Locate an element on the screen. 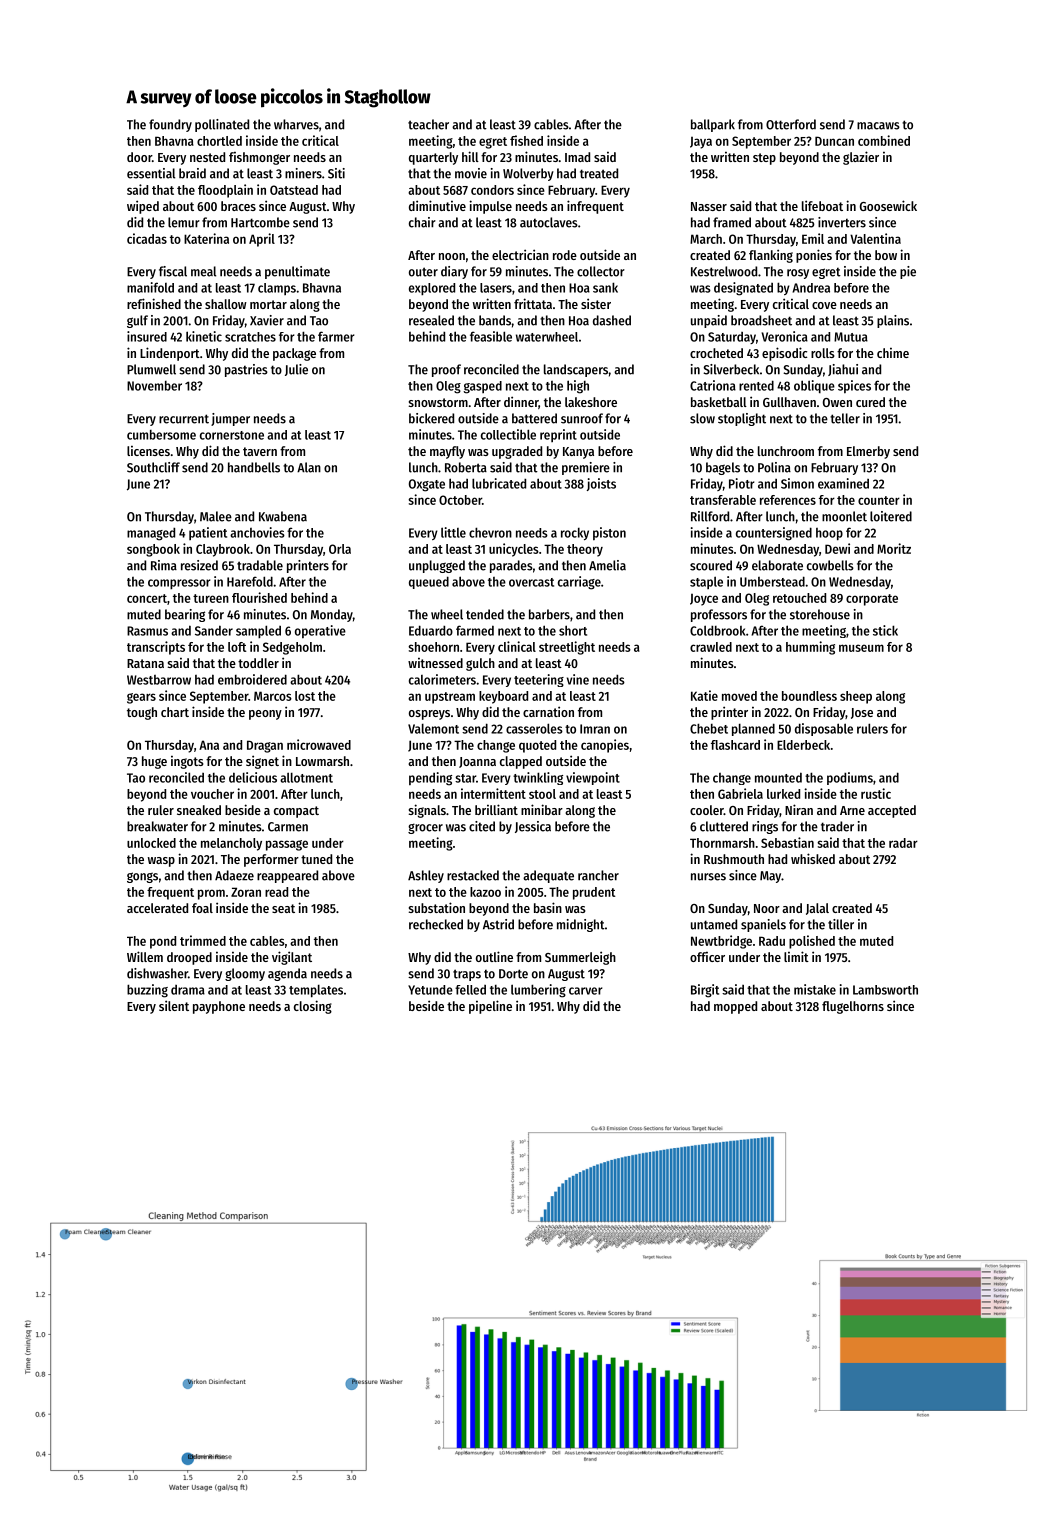 The width and height of the screenshot is (1049, 1519). buzzing is located at coordinates (147, 991).
